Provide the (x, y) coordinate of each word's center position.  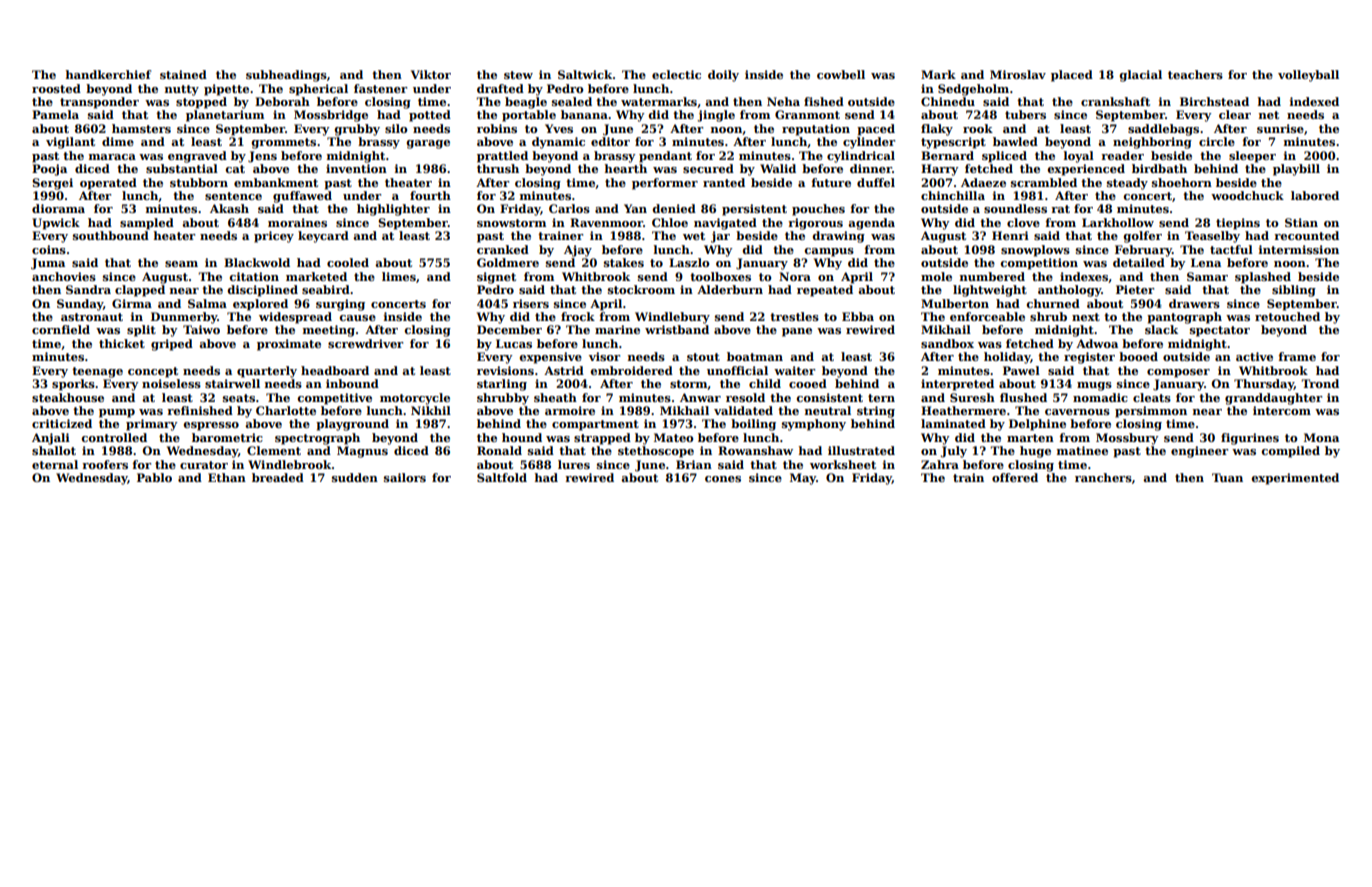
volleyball (1308, 76)
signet (496, 278)
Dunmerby (184, 318)
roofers (105, 464)
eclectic (676, 74)
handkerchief (108, 74)
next (1086, 317)
